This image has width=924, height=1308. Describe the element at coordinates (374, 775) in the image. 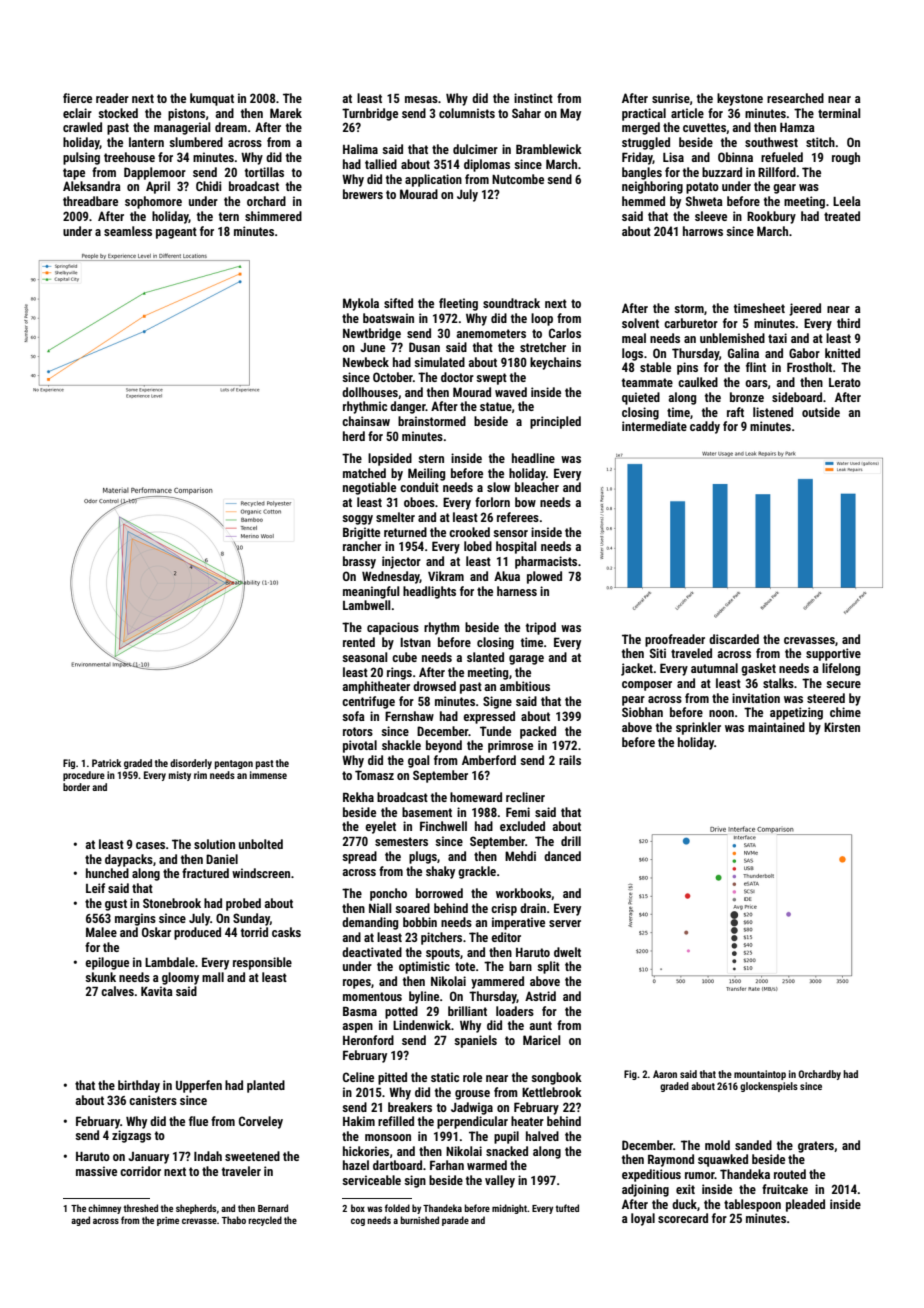

I see `Tomasz` at that location.
